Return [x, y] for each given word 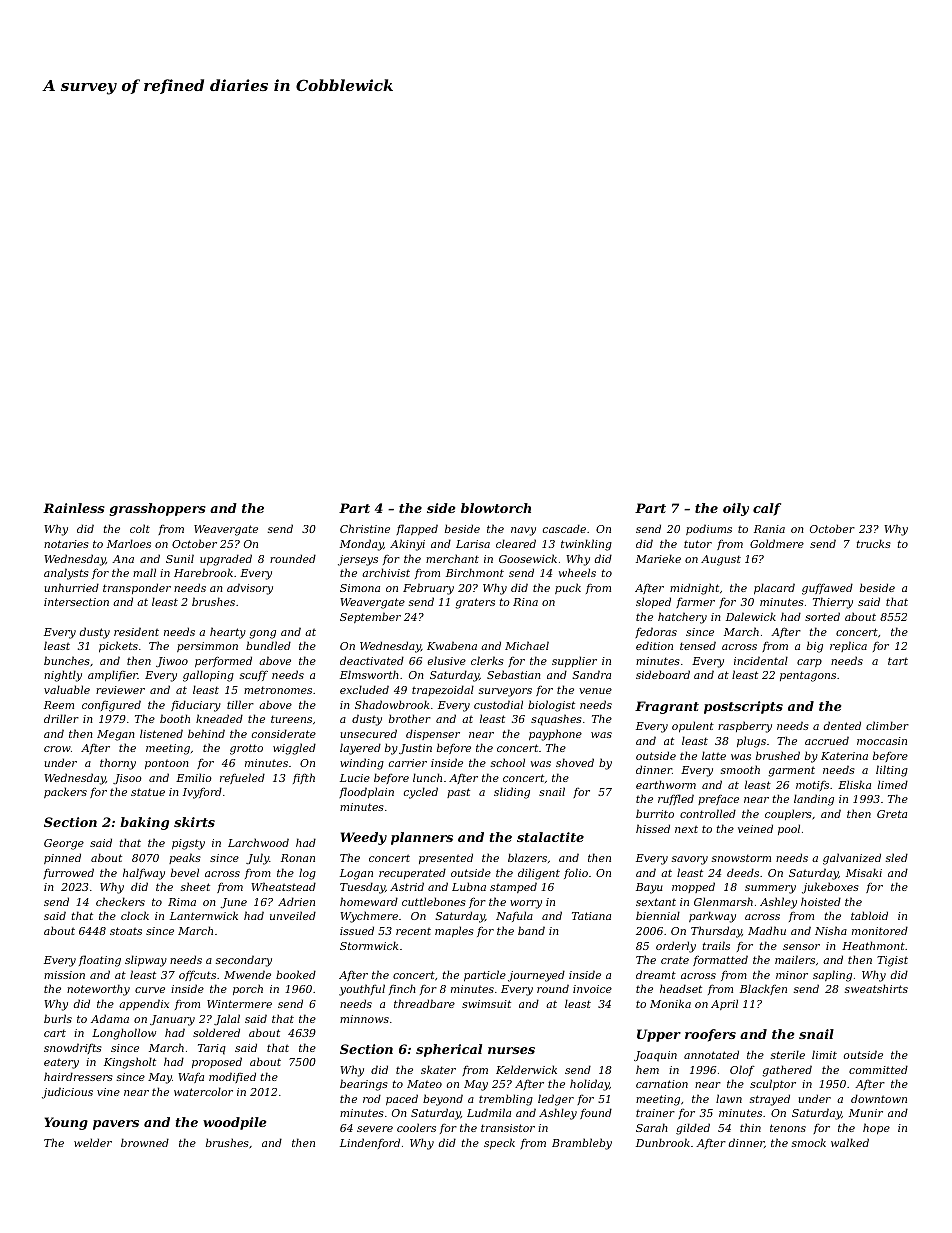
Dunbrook [663, 1142]
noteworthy [98, 990]
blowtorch [496, 508]
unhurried [71, 587]
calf [767, 509]
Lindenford [370, 1143]
